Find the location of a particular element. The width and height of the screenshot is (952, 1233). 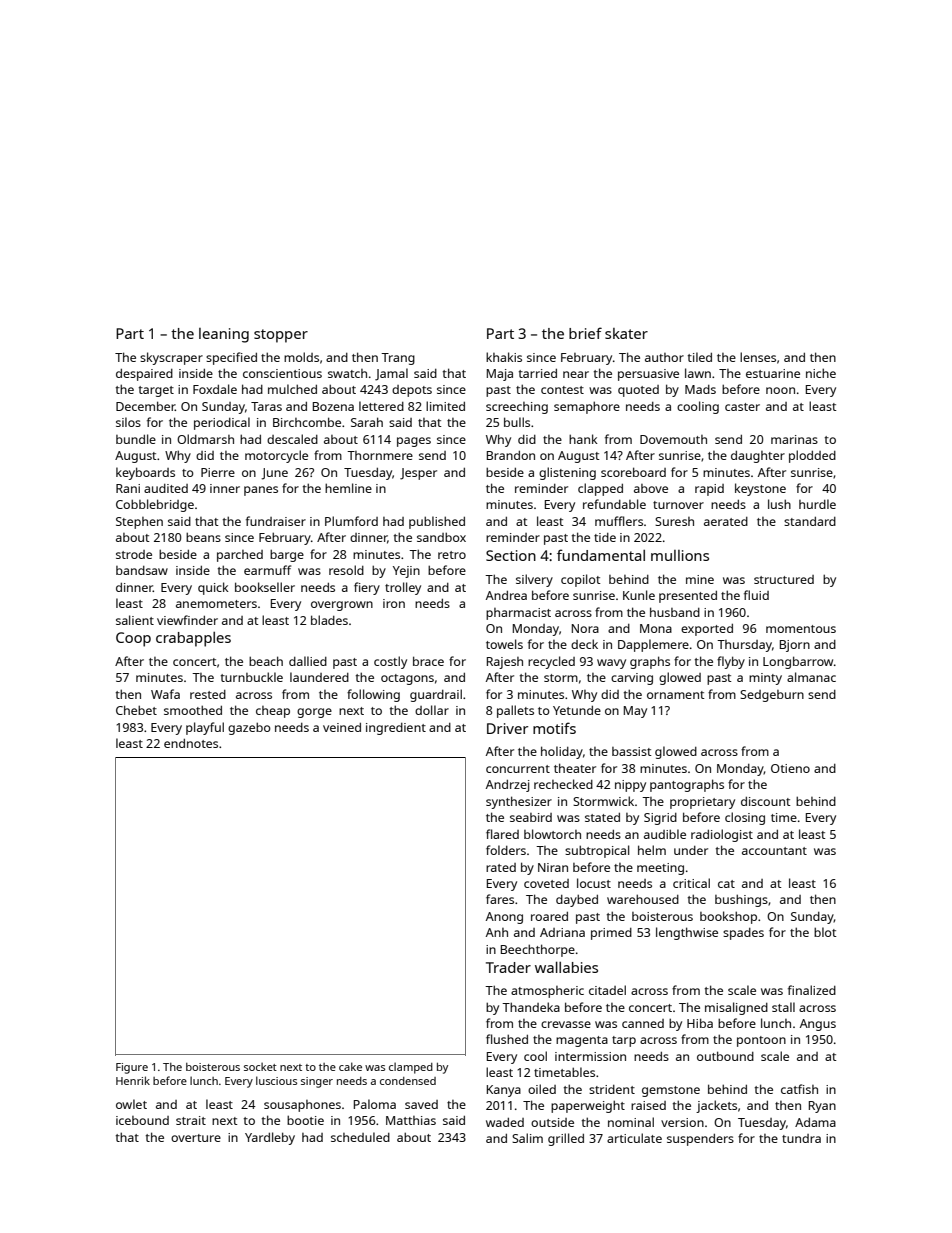

despaired is located at coordinates (144, 375).
